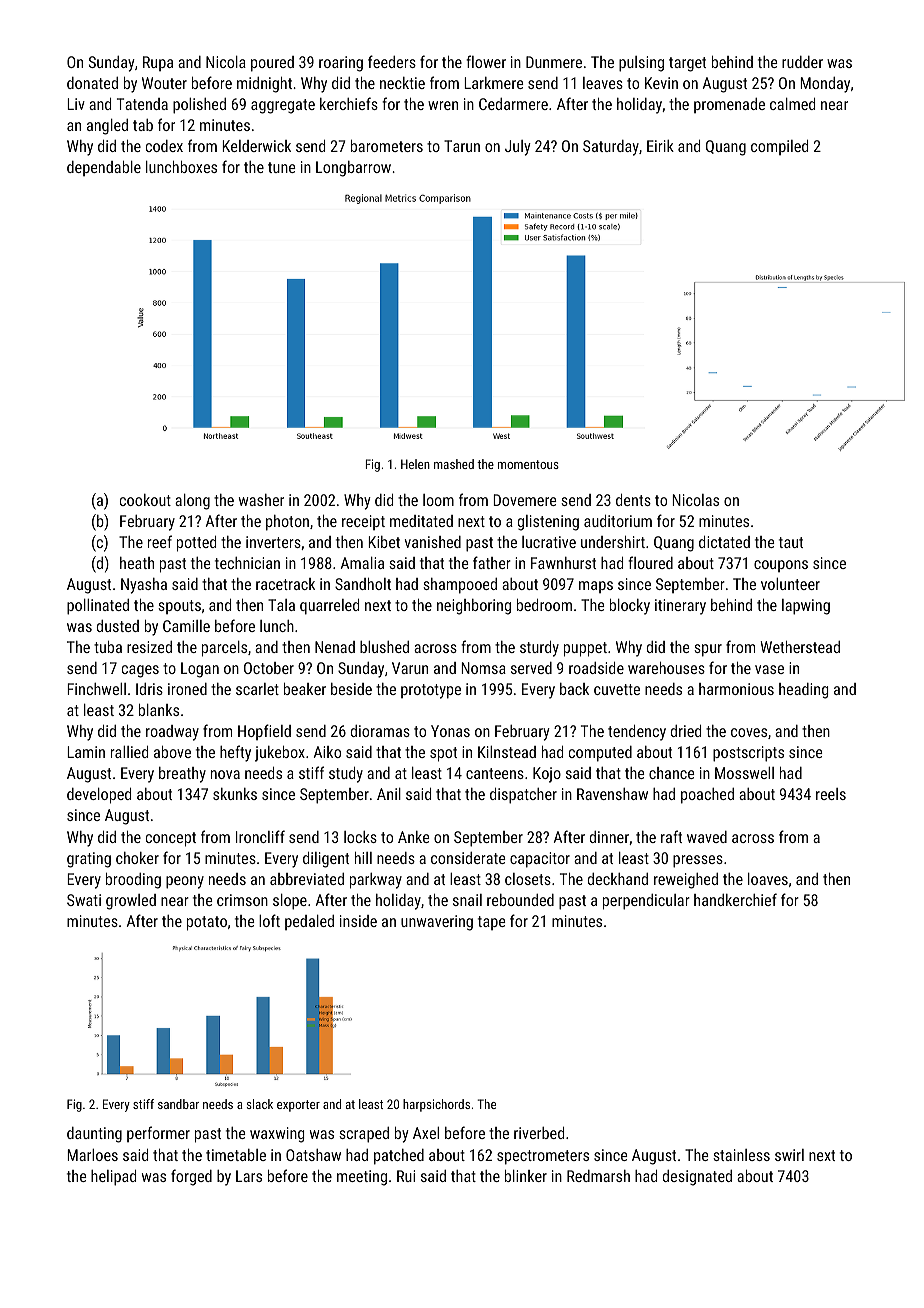 The width and height of the screenshot is (924, 1308). What do you see at coordinates (779, 147) in the screenshot?
I see `compiled` at bounding box center [779, 147].
